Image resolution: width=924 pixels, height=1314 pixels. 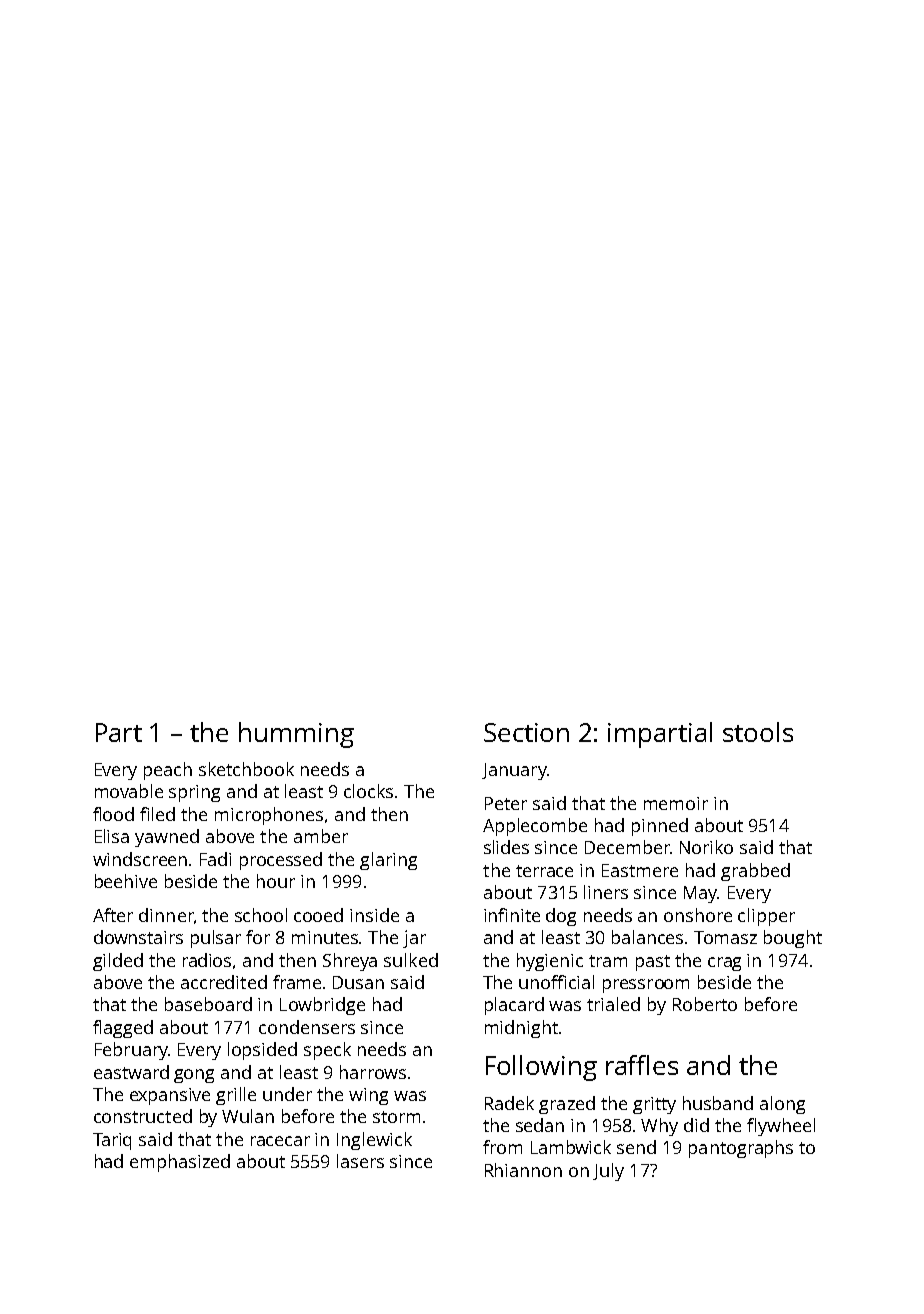 I want to click on radios, so click(x=207, y=960).
